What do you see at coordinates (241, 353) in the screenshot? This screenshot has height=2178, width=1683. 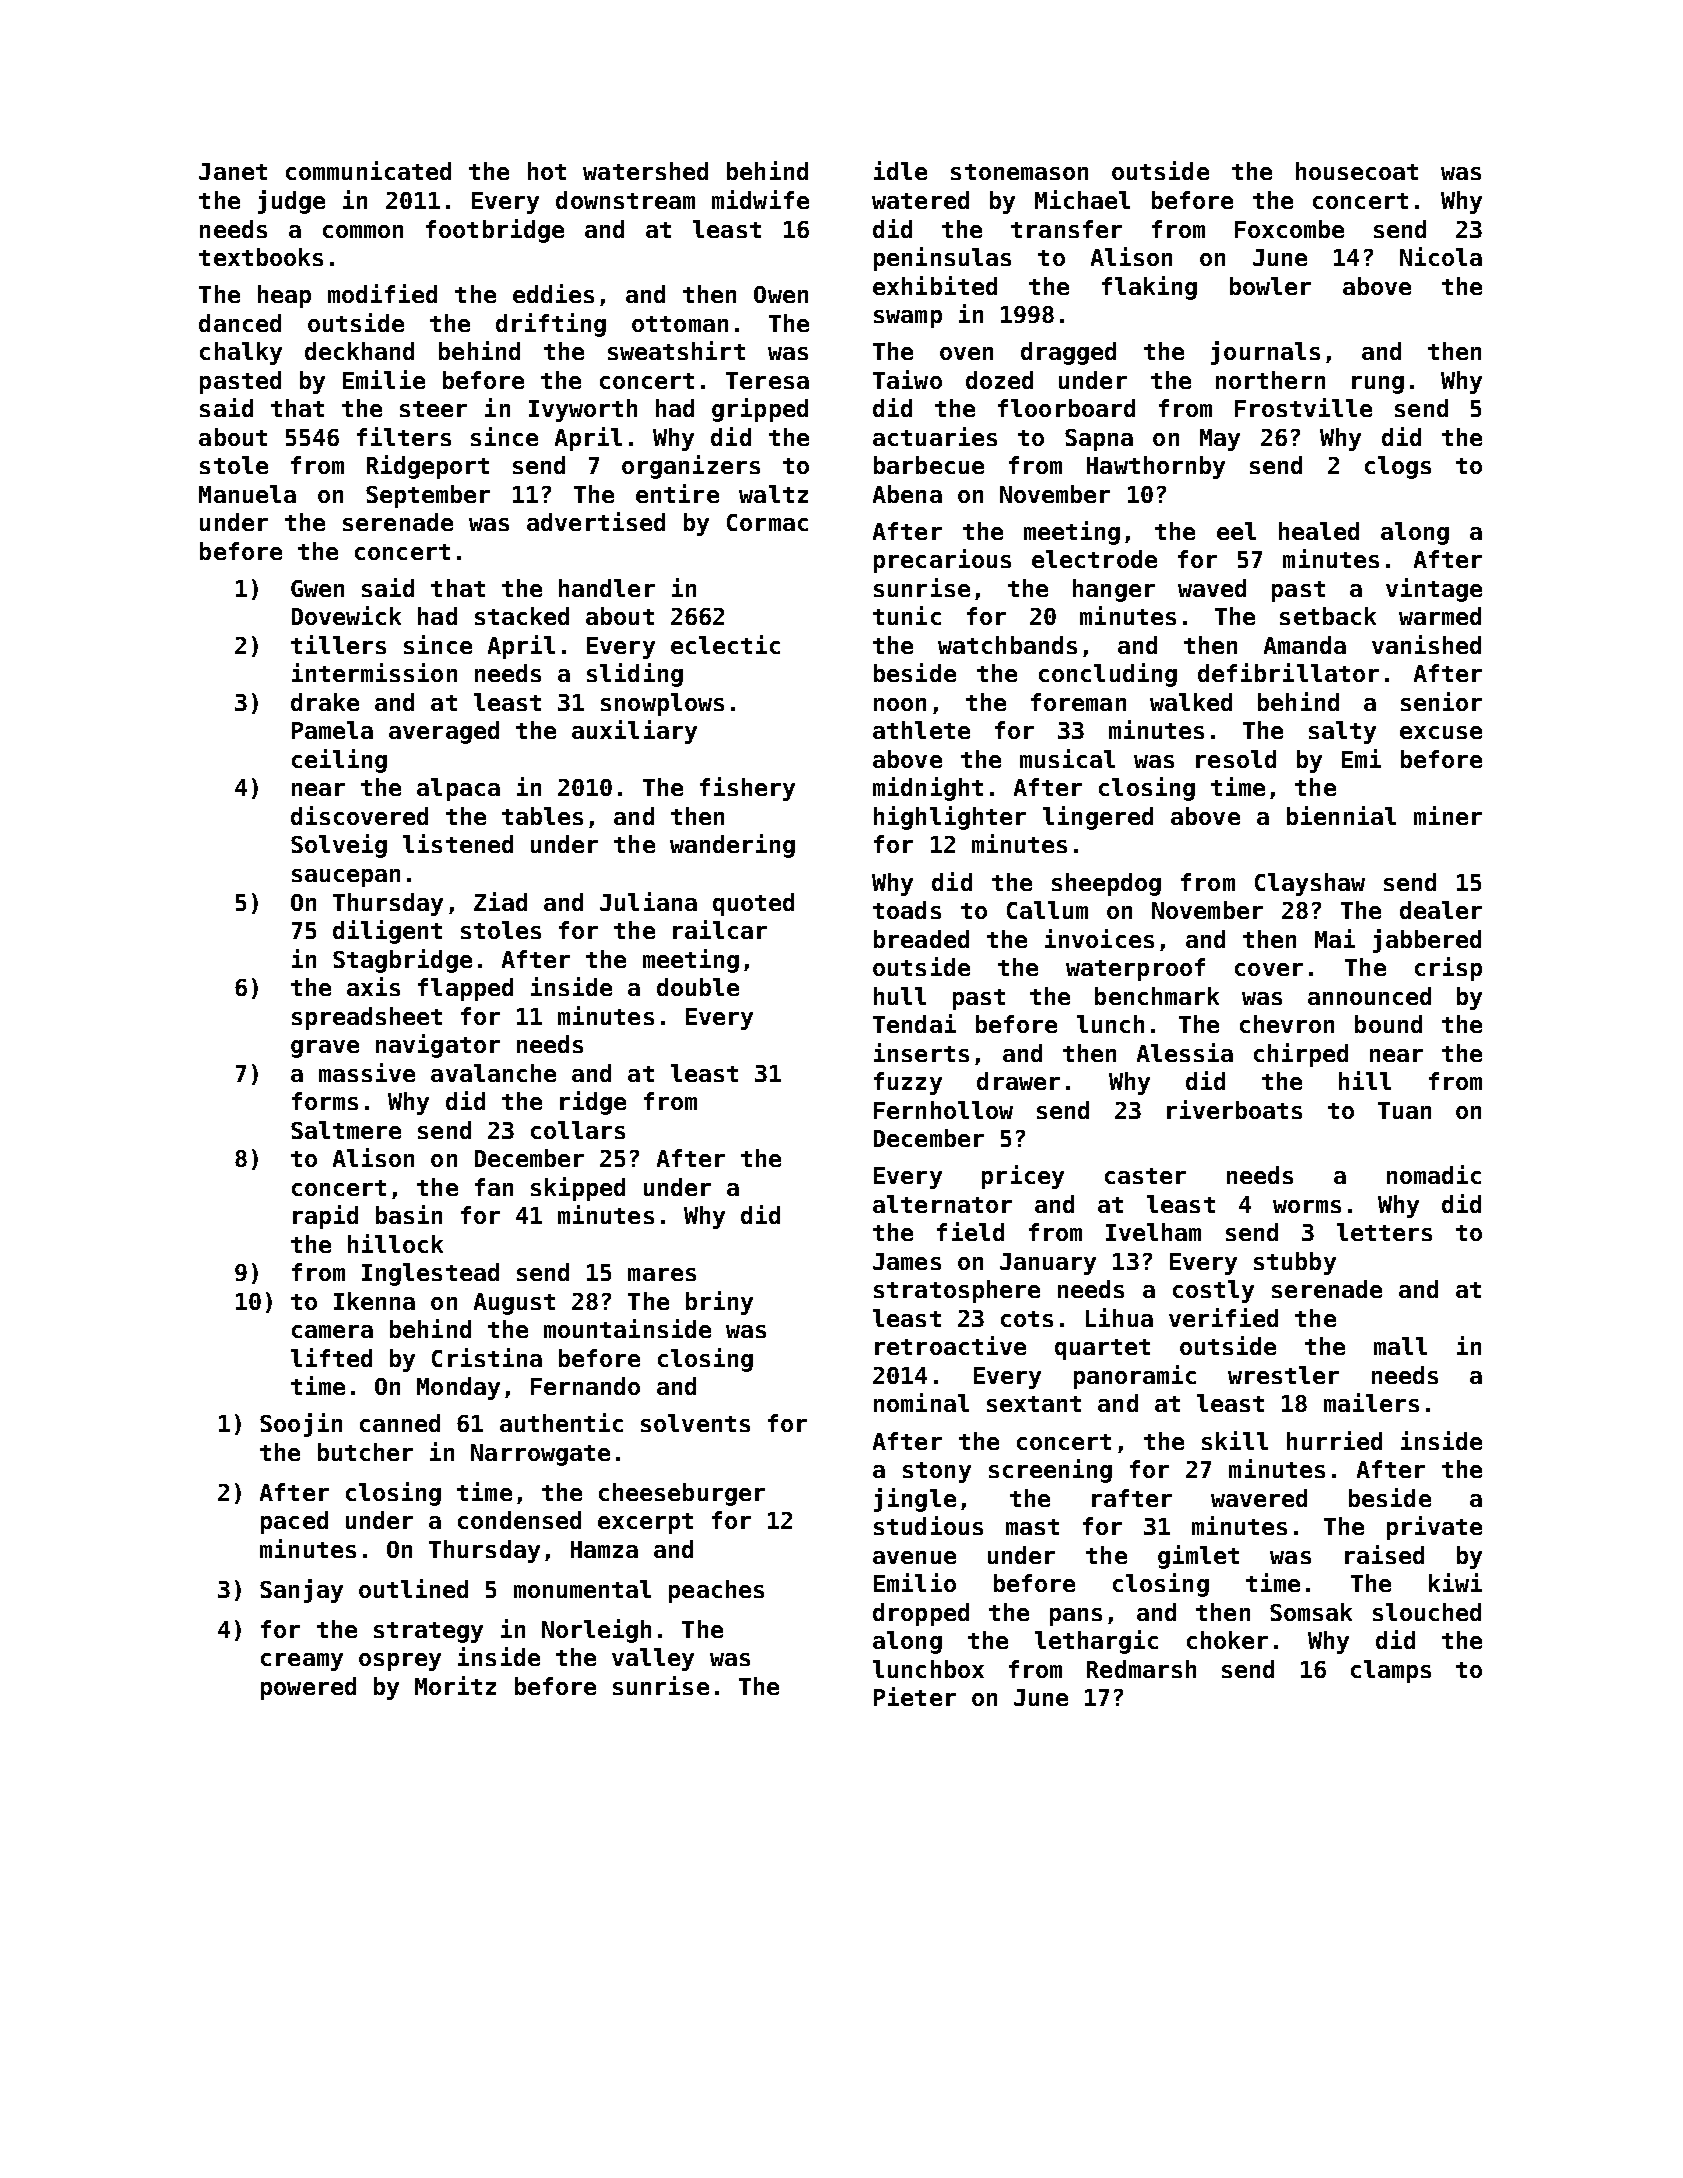 I see `chalky` at bounding box center [241, 353].
